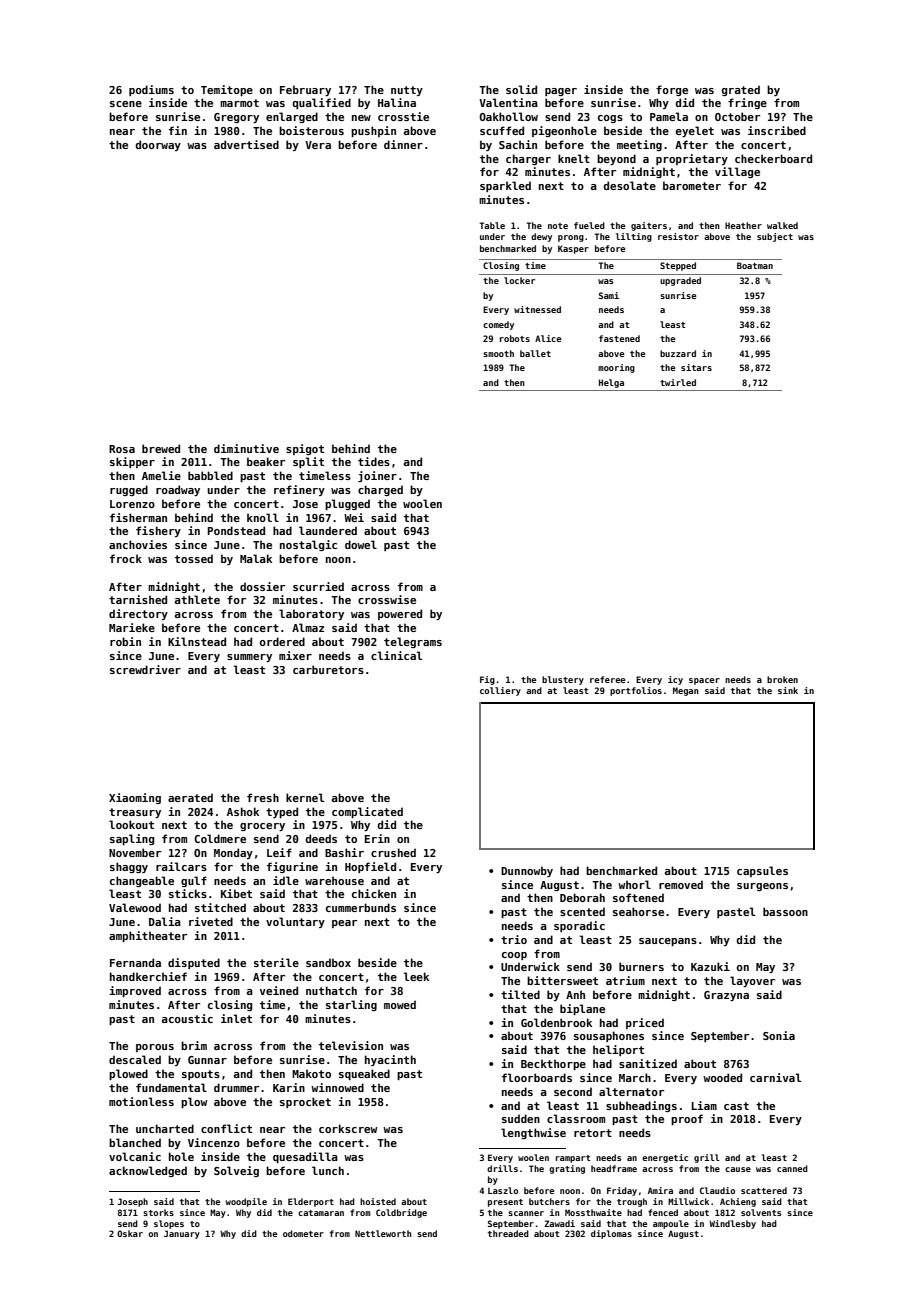 This screenshot has width=924, height=1308. What do you see at coordinates (726, 996) in the screenshot?
I see `Grazyna` at bounding box center [726, 996].
